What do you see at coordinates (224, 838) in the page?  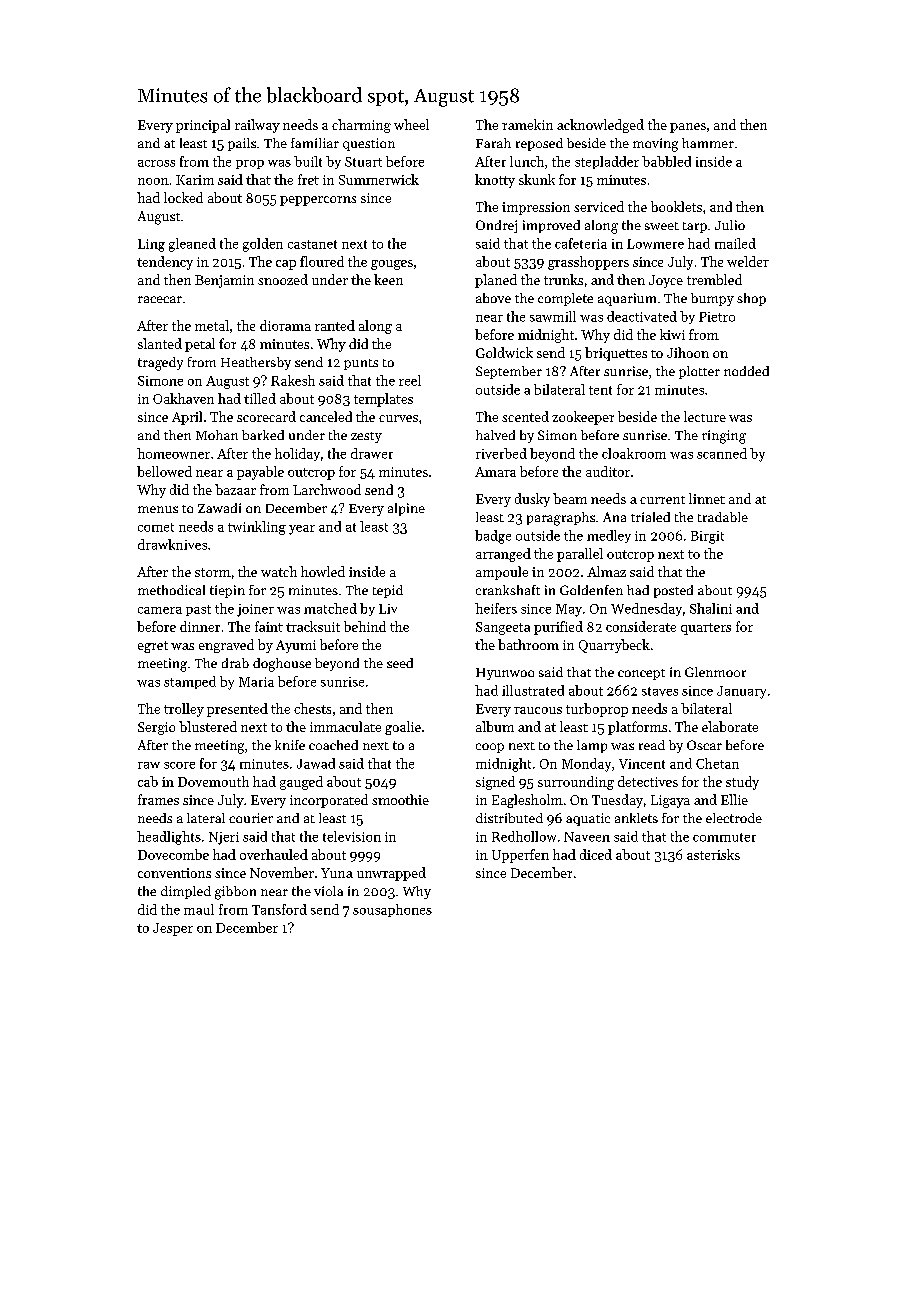 I see `Njeri` at bounding box center [224, 838].
